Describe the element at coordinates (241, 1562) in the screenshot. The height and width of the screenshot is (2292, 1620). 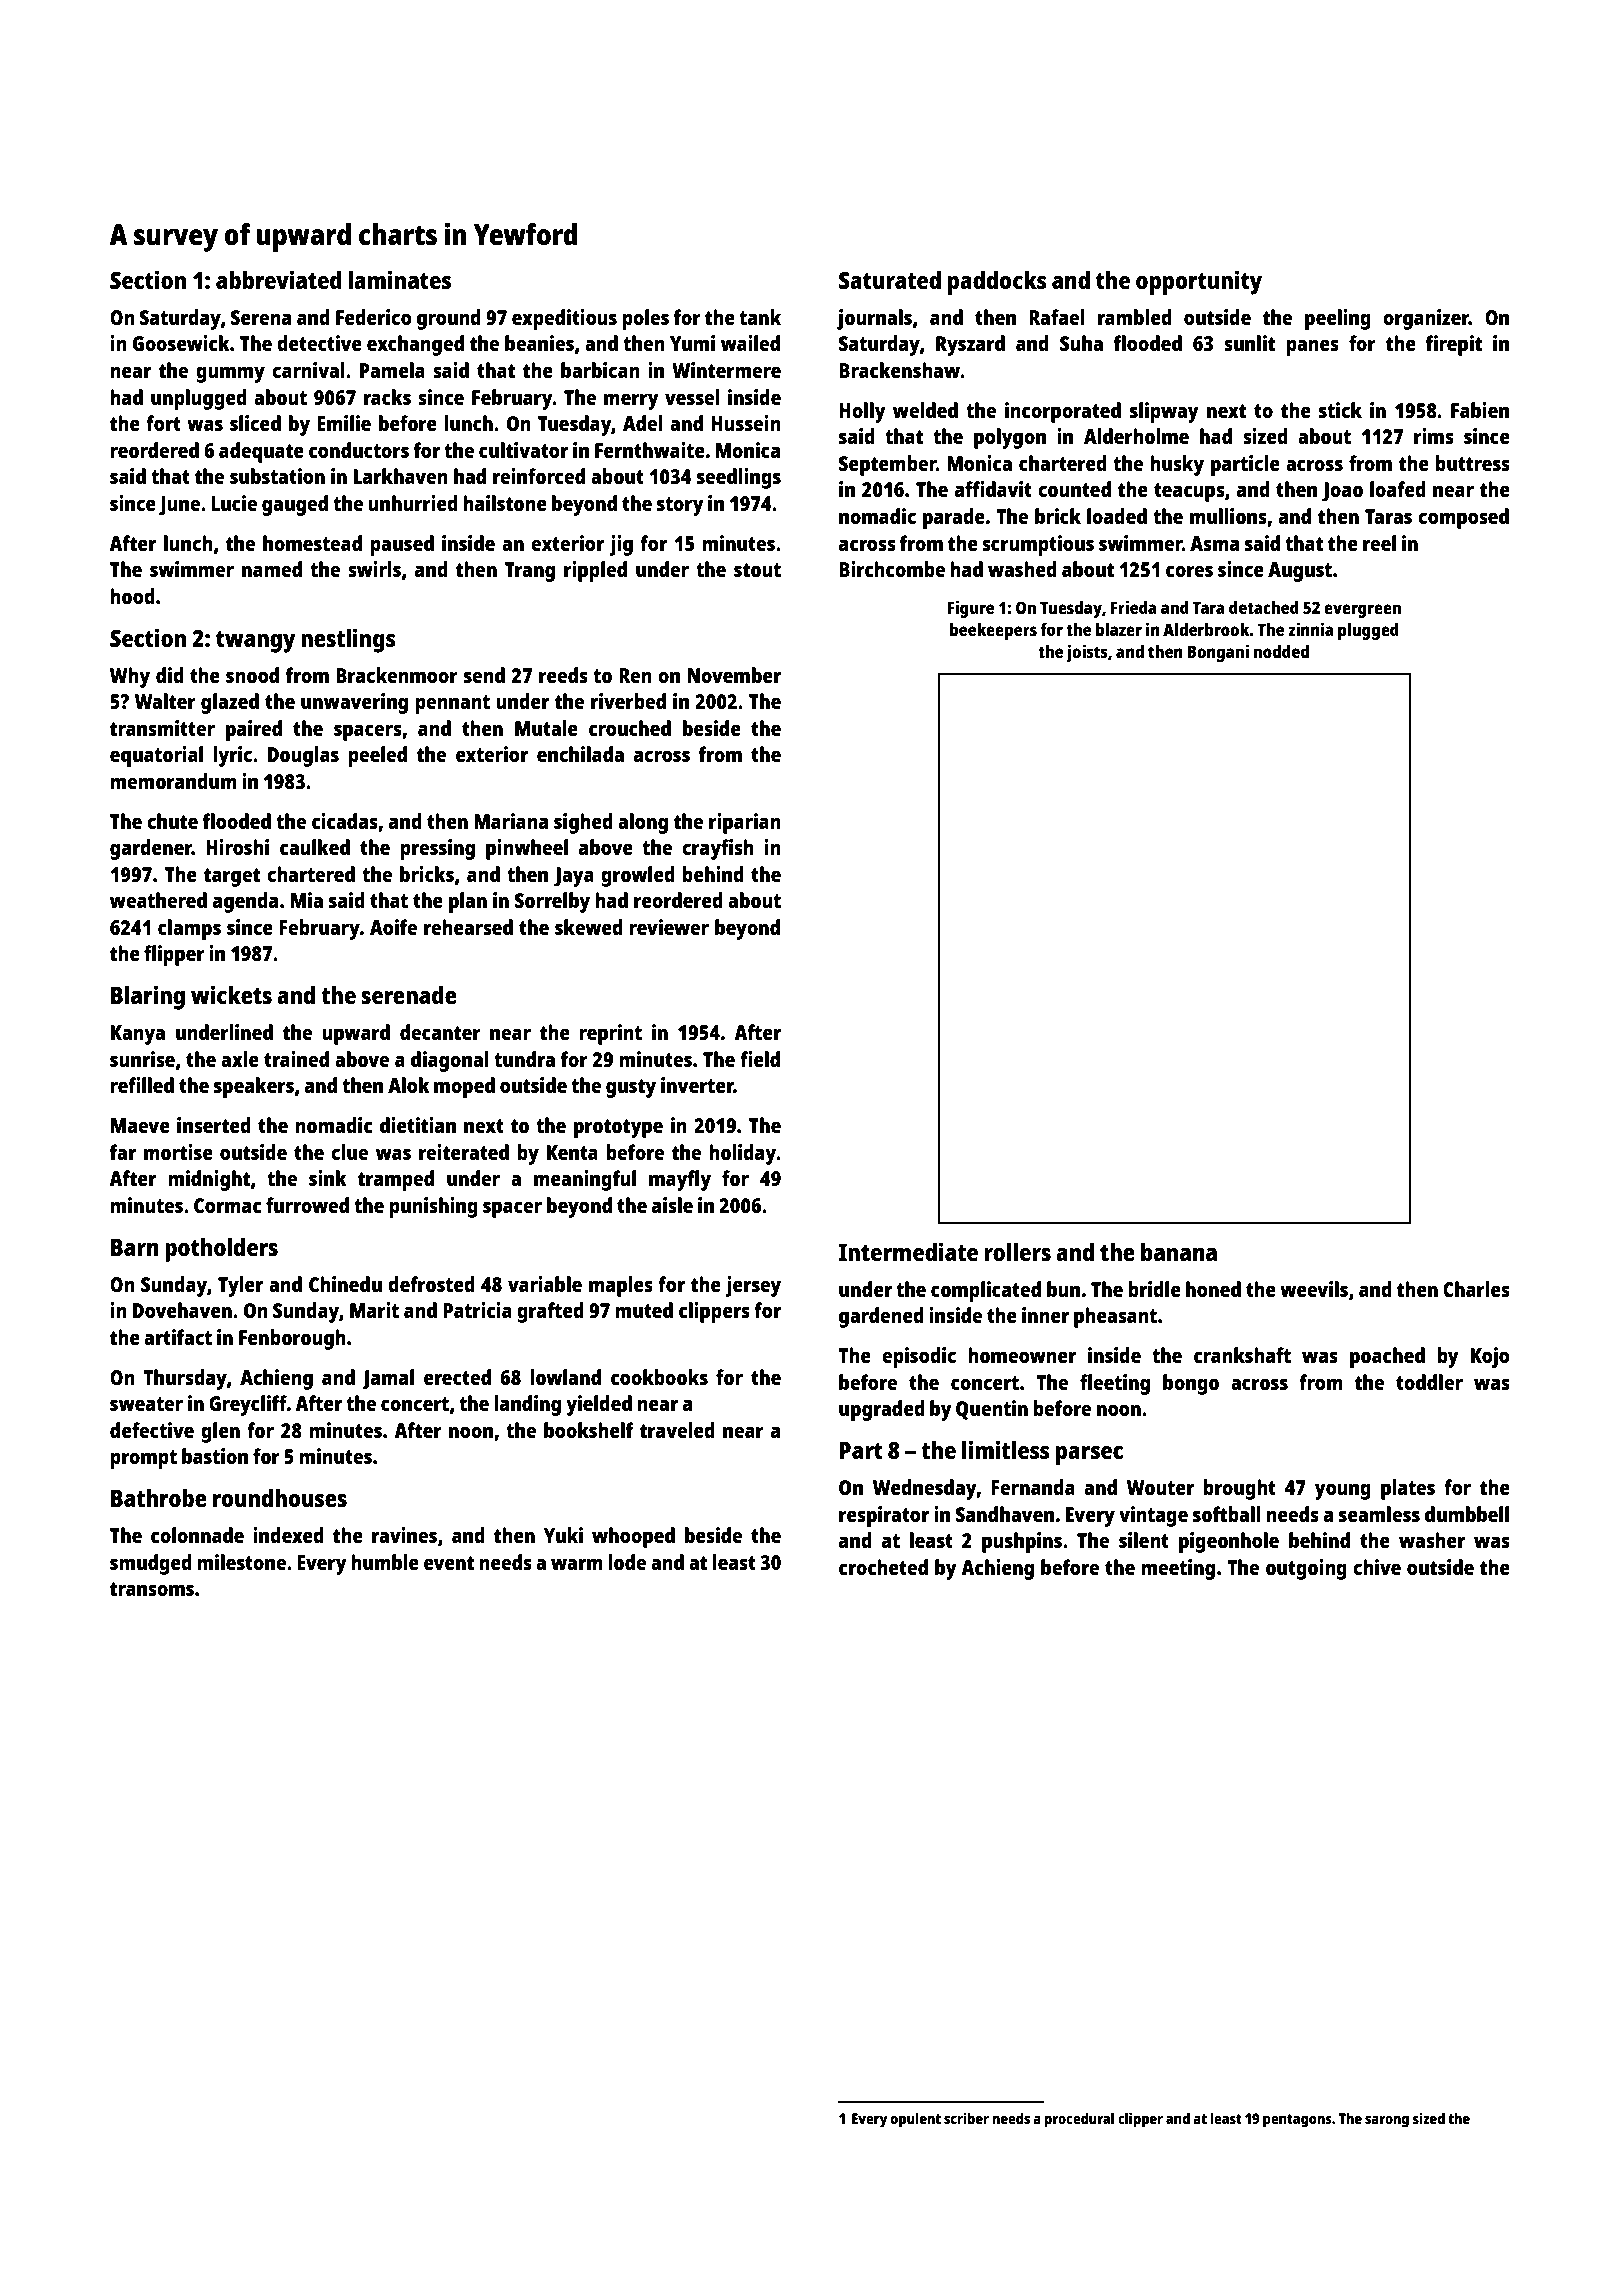
I see `milestone` at that location.
